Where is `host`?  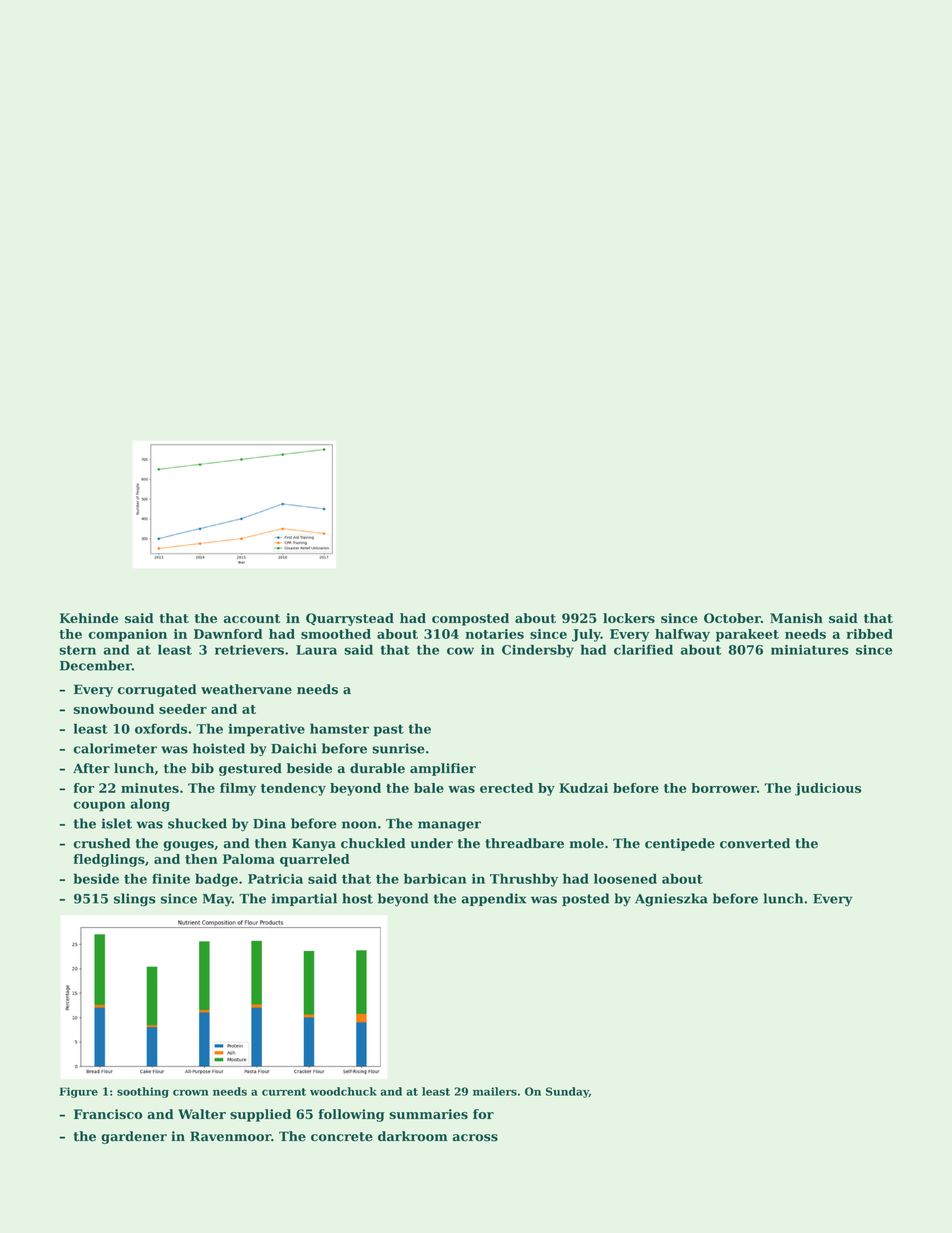
host is located at coordinates (357, 898).
